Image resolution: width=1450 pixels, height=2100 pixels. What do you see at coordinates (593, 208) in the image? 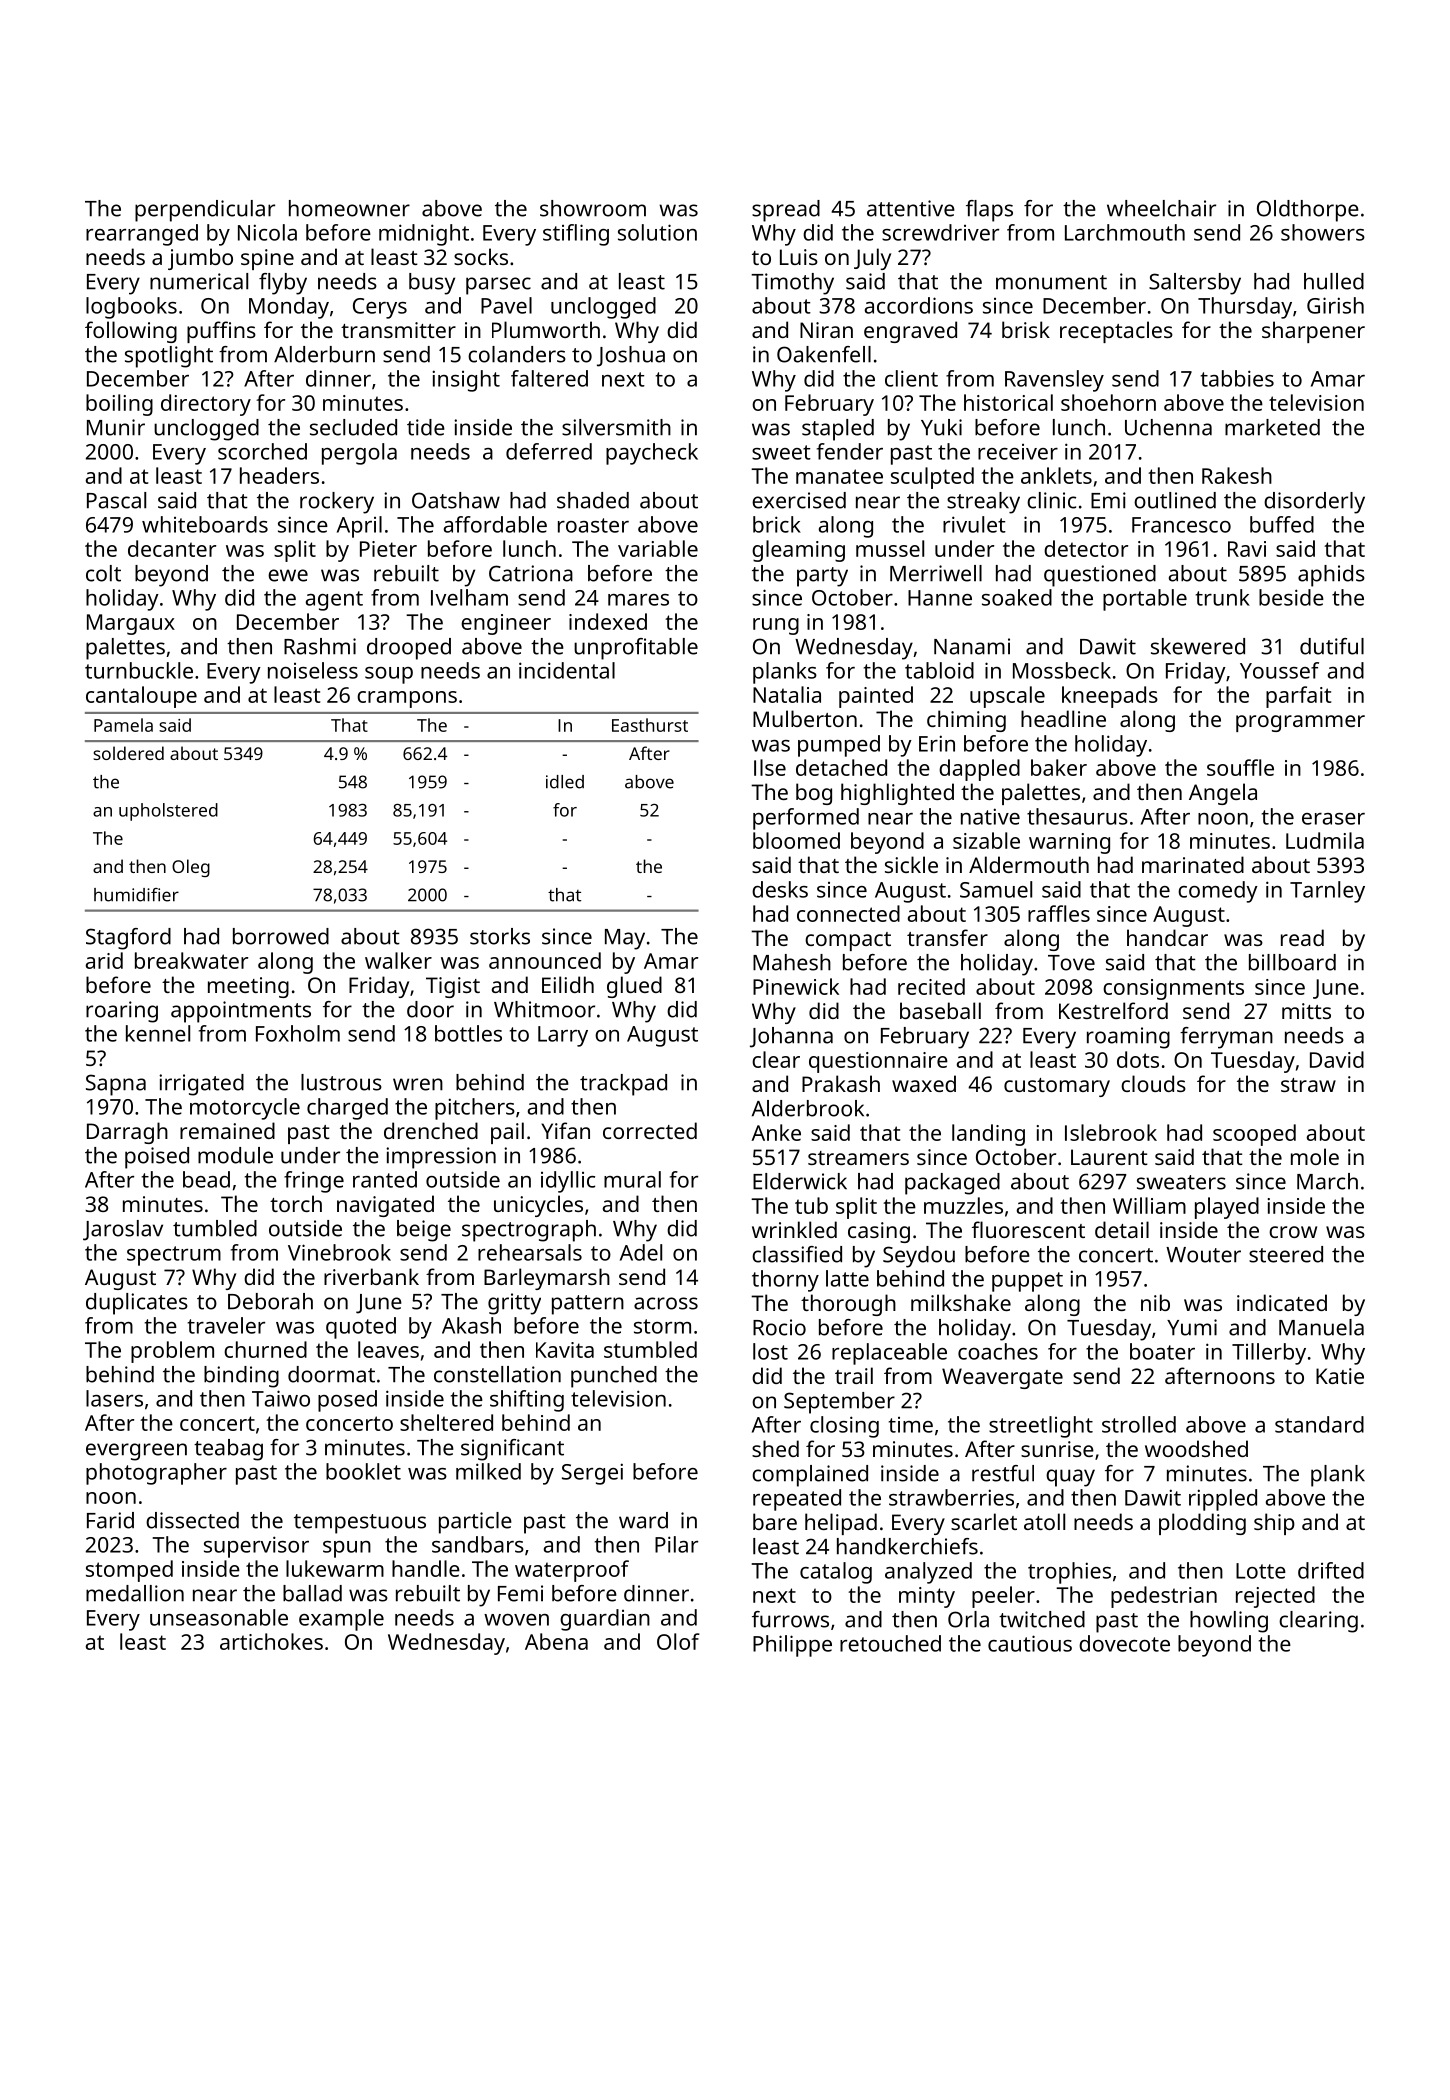
I see `showroom` at bounding box center [593, 208].
